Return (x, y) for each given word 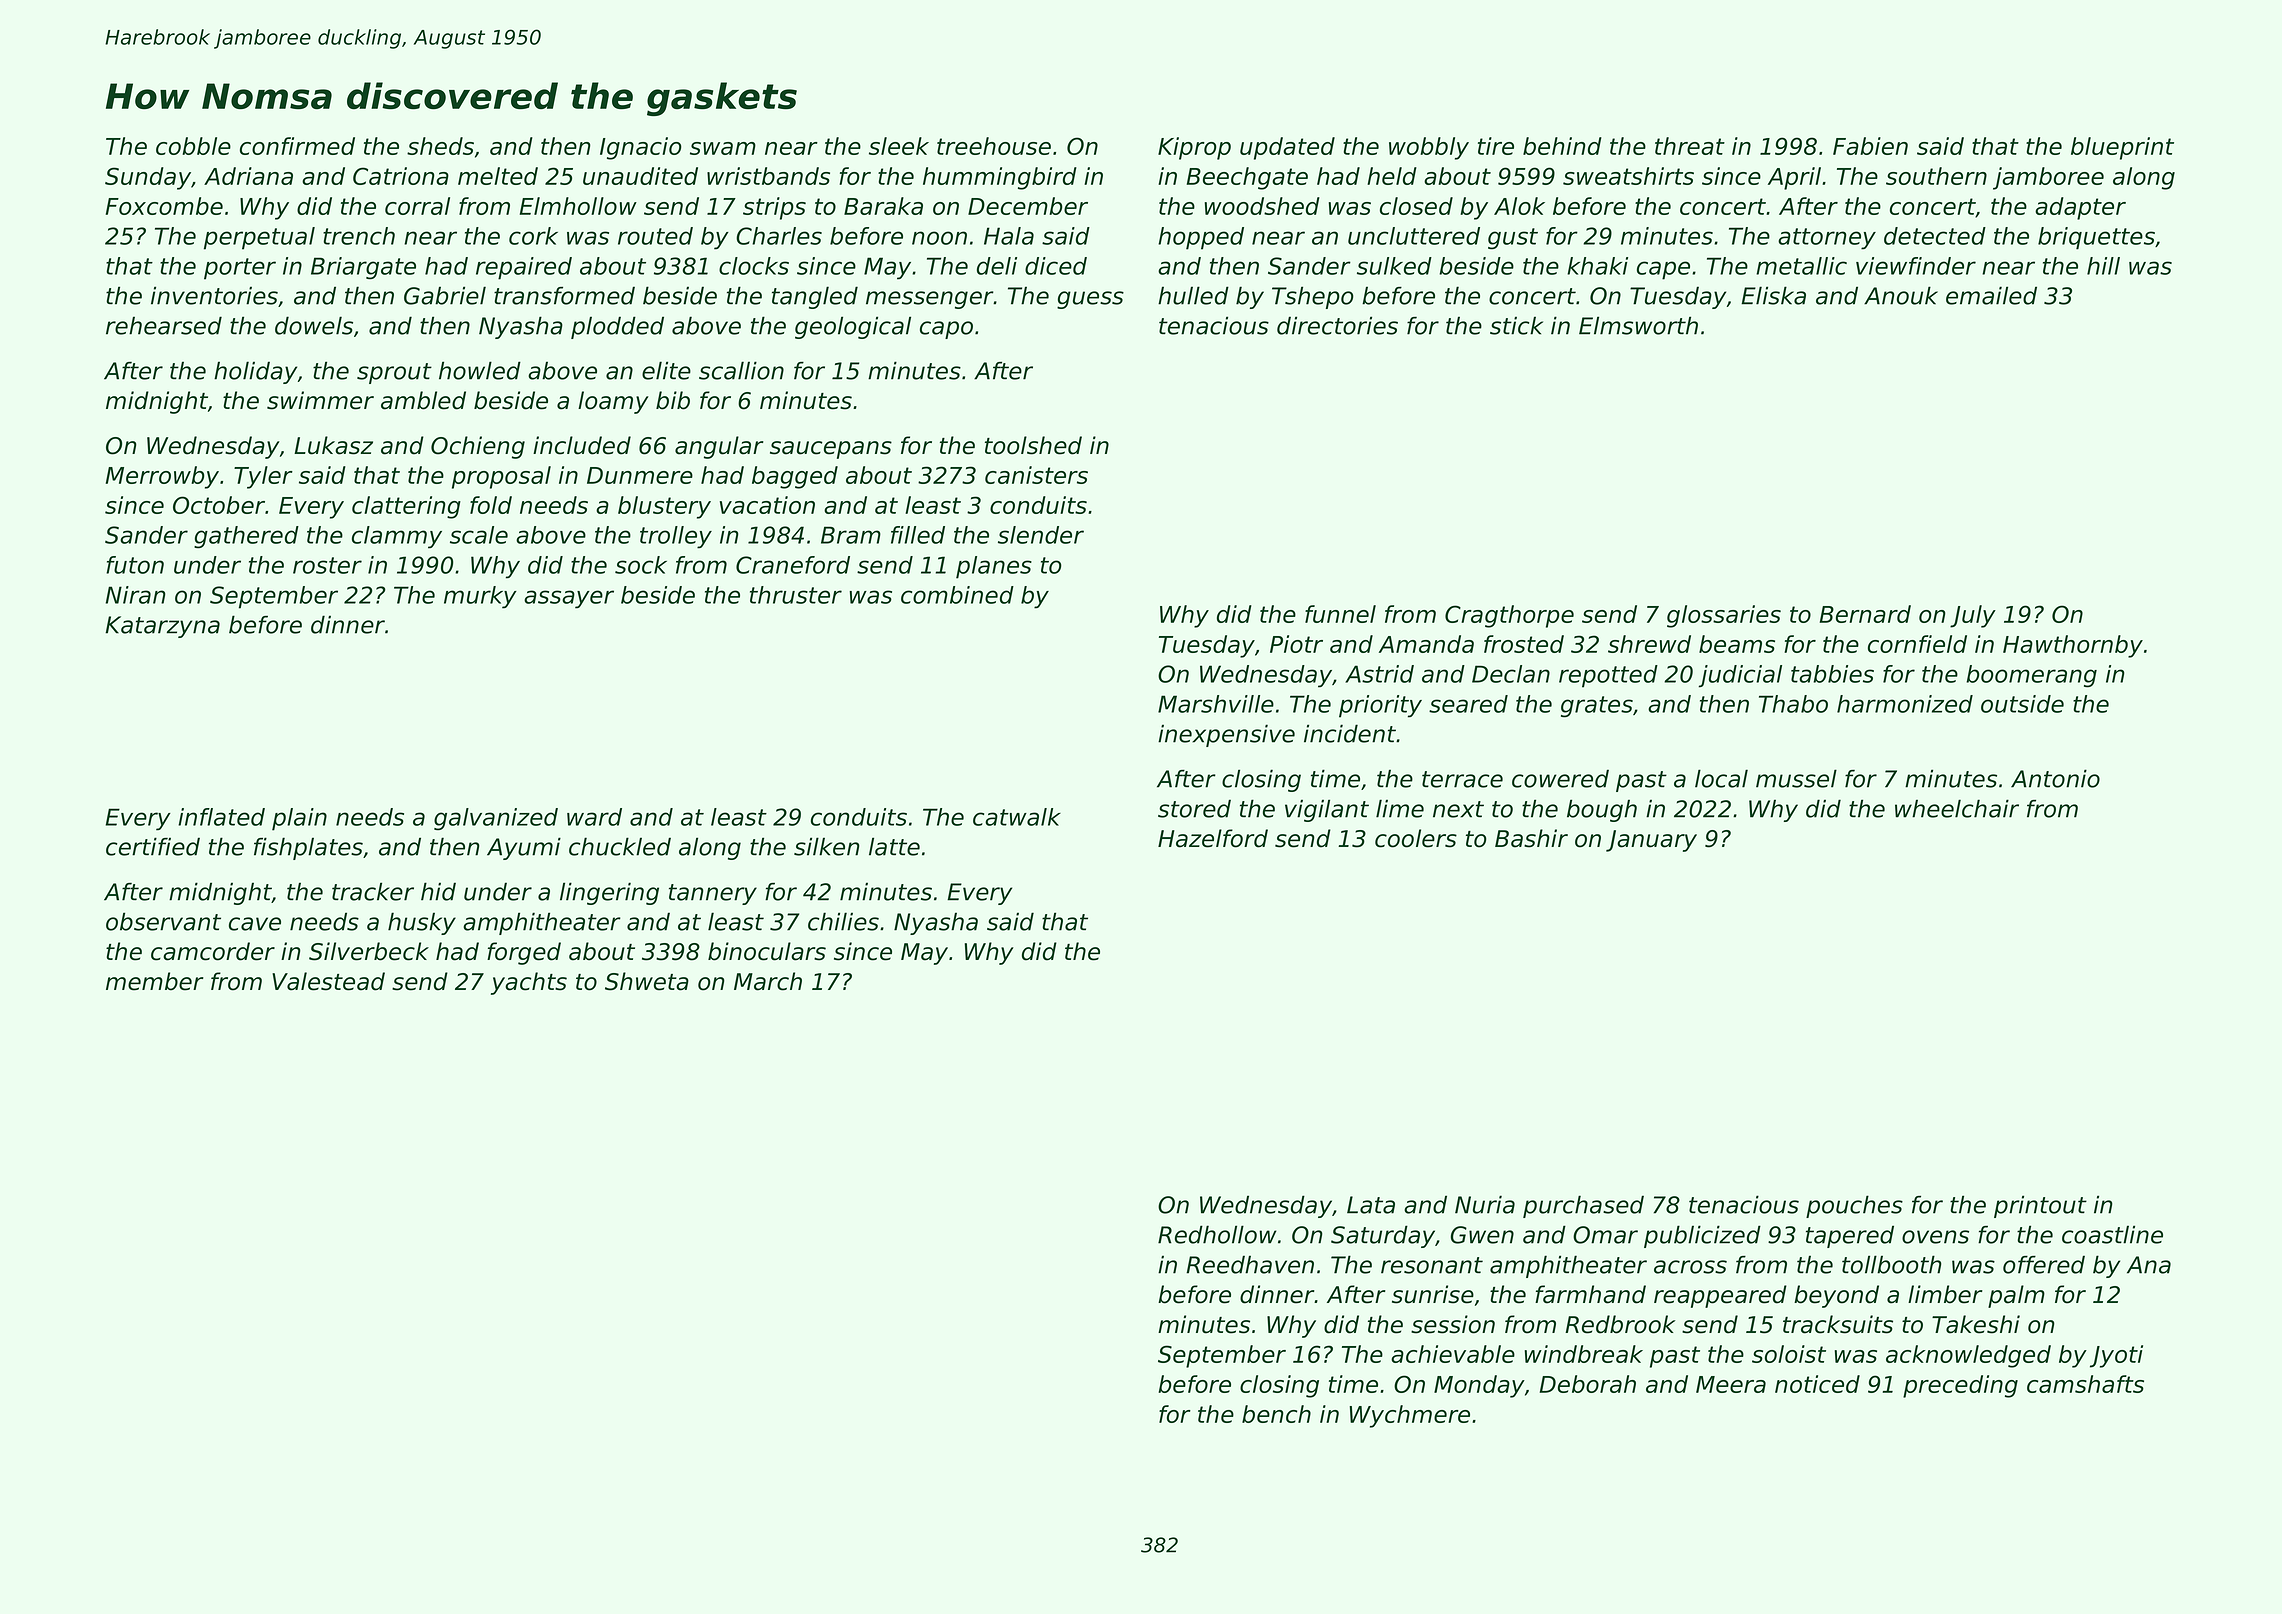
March (768, 981)
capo (946, 330)
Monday (1479, 1386)
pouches (1854, 1206)
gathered (246, 537)
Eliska (1773, 295)
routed (655, 236)
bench (1276, 1414)
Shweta (647, 981)
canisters (1036, 475)
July (1973, 616)
